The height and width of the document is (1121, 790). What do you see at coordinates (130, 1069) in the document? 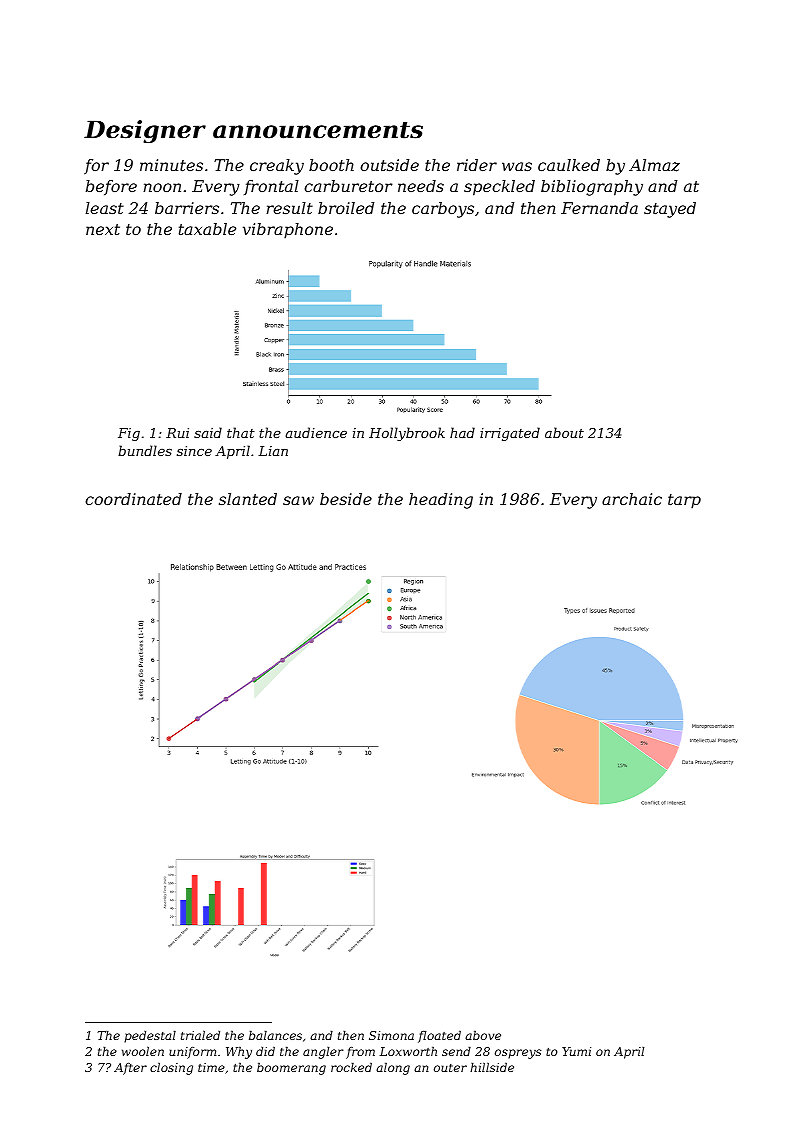
I see `After` at bounding box center [130, 1069].
